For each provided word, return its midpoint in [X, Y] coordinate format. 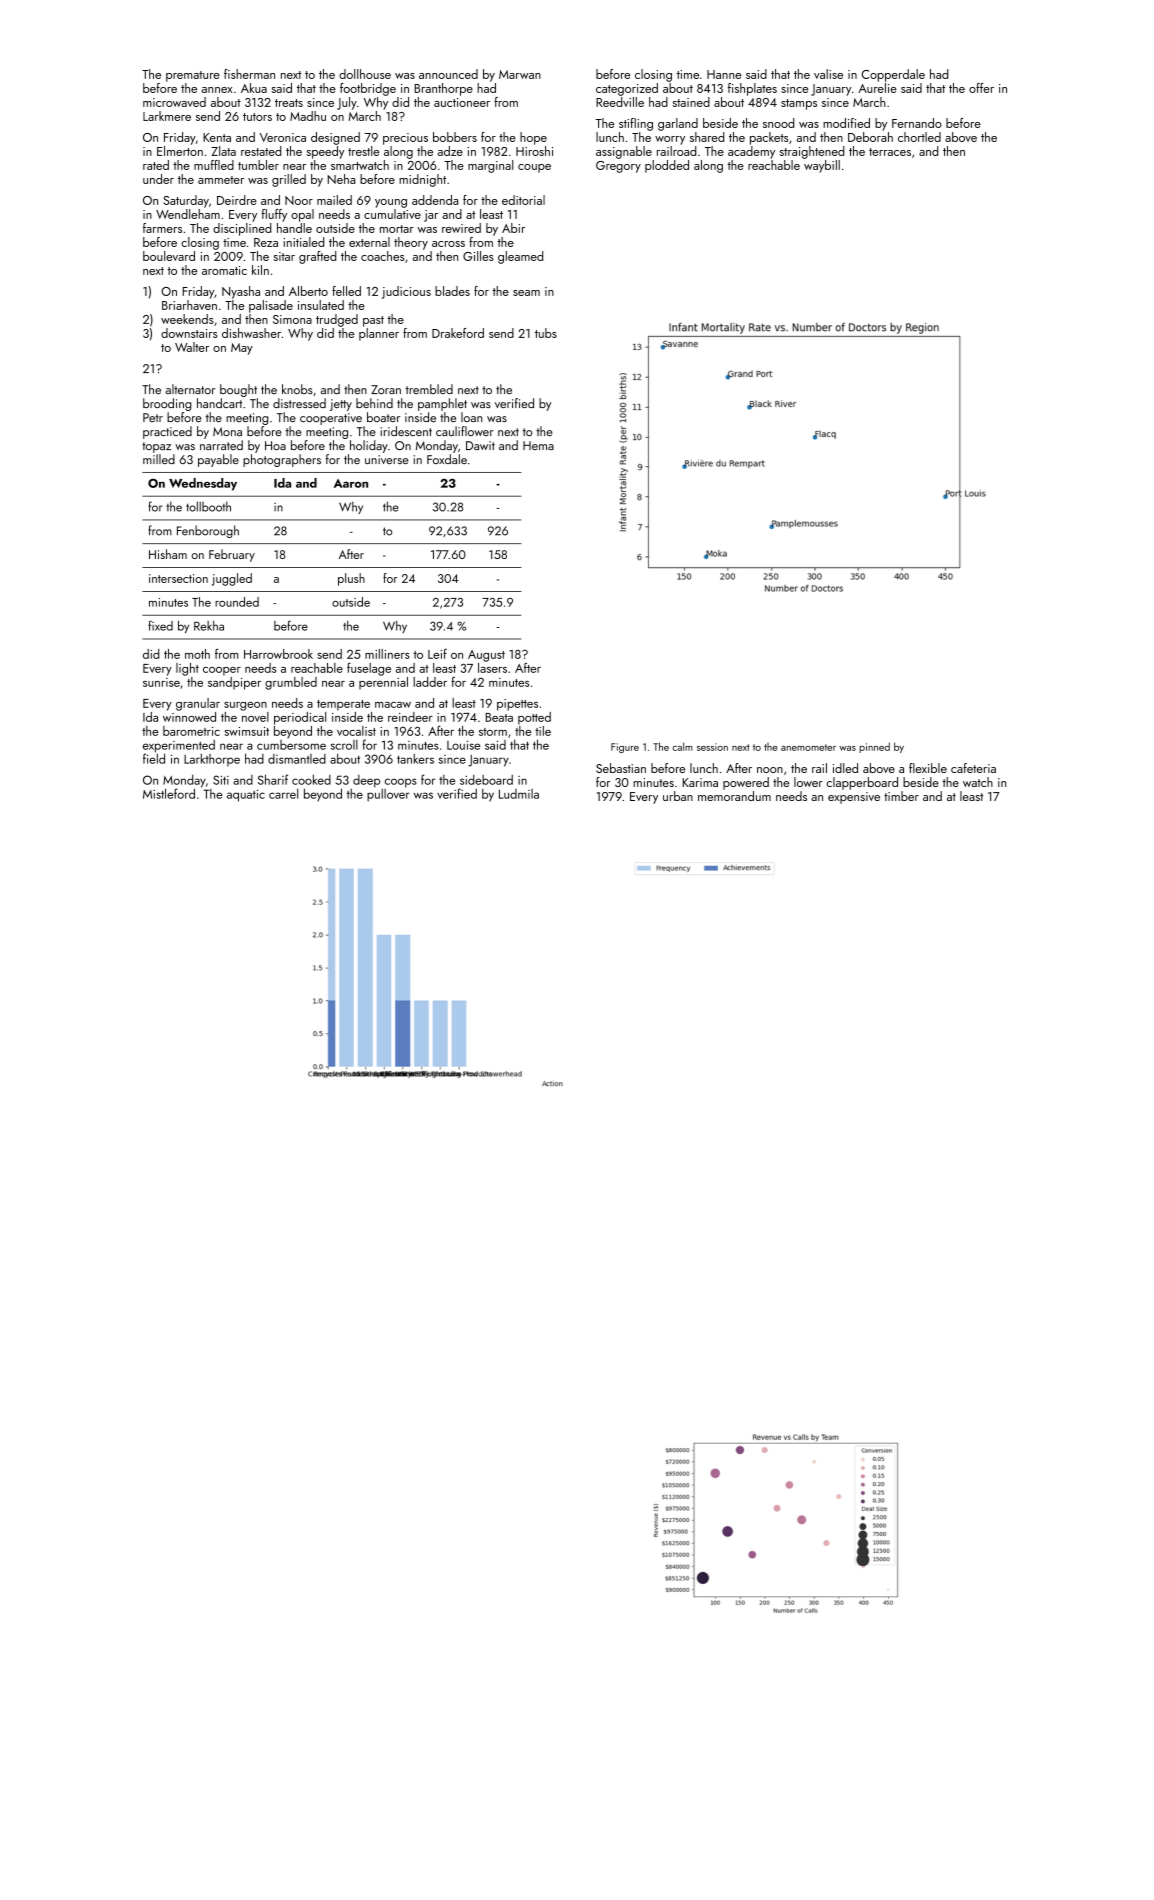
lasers [492, 668]
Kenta [217, 137]
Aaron [351, 483]
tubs [546, 333]
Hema [538, 445]
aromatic [224, 270]
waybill [822, 166]
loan [471, 417]
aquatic [246, 795]
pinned [874, 747]
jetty [341, 405]
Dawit [480, 445]
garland [678, 124]
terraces [890, 152]
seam [526, 293]
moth [197, 654]
